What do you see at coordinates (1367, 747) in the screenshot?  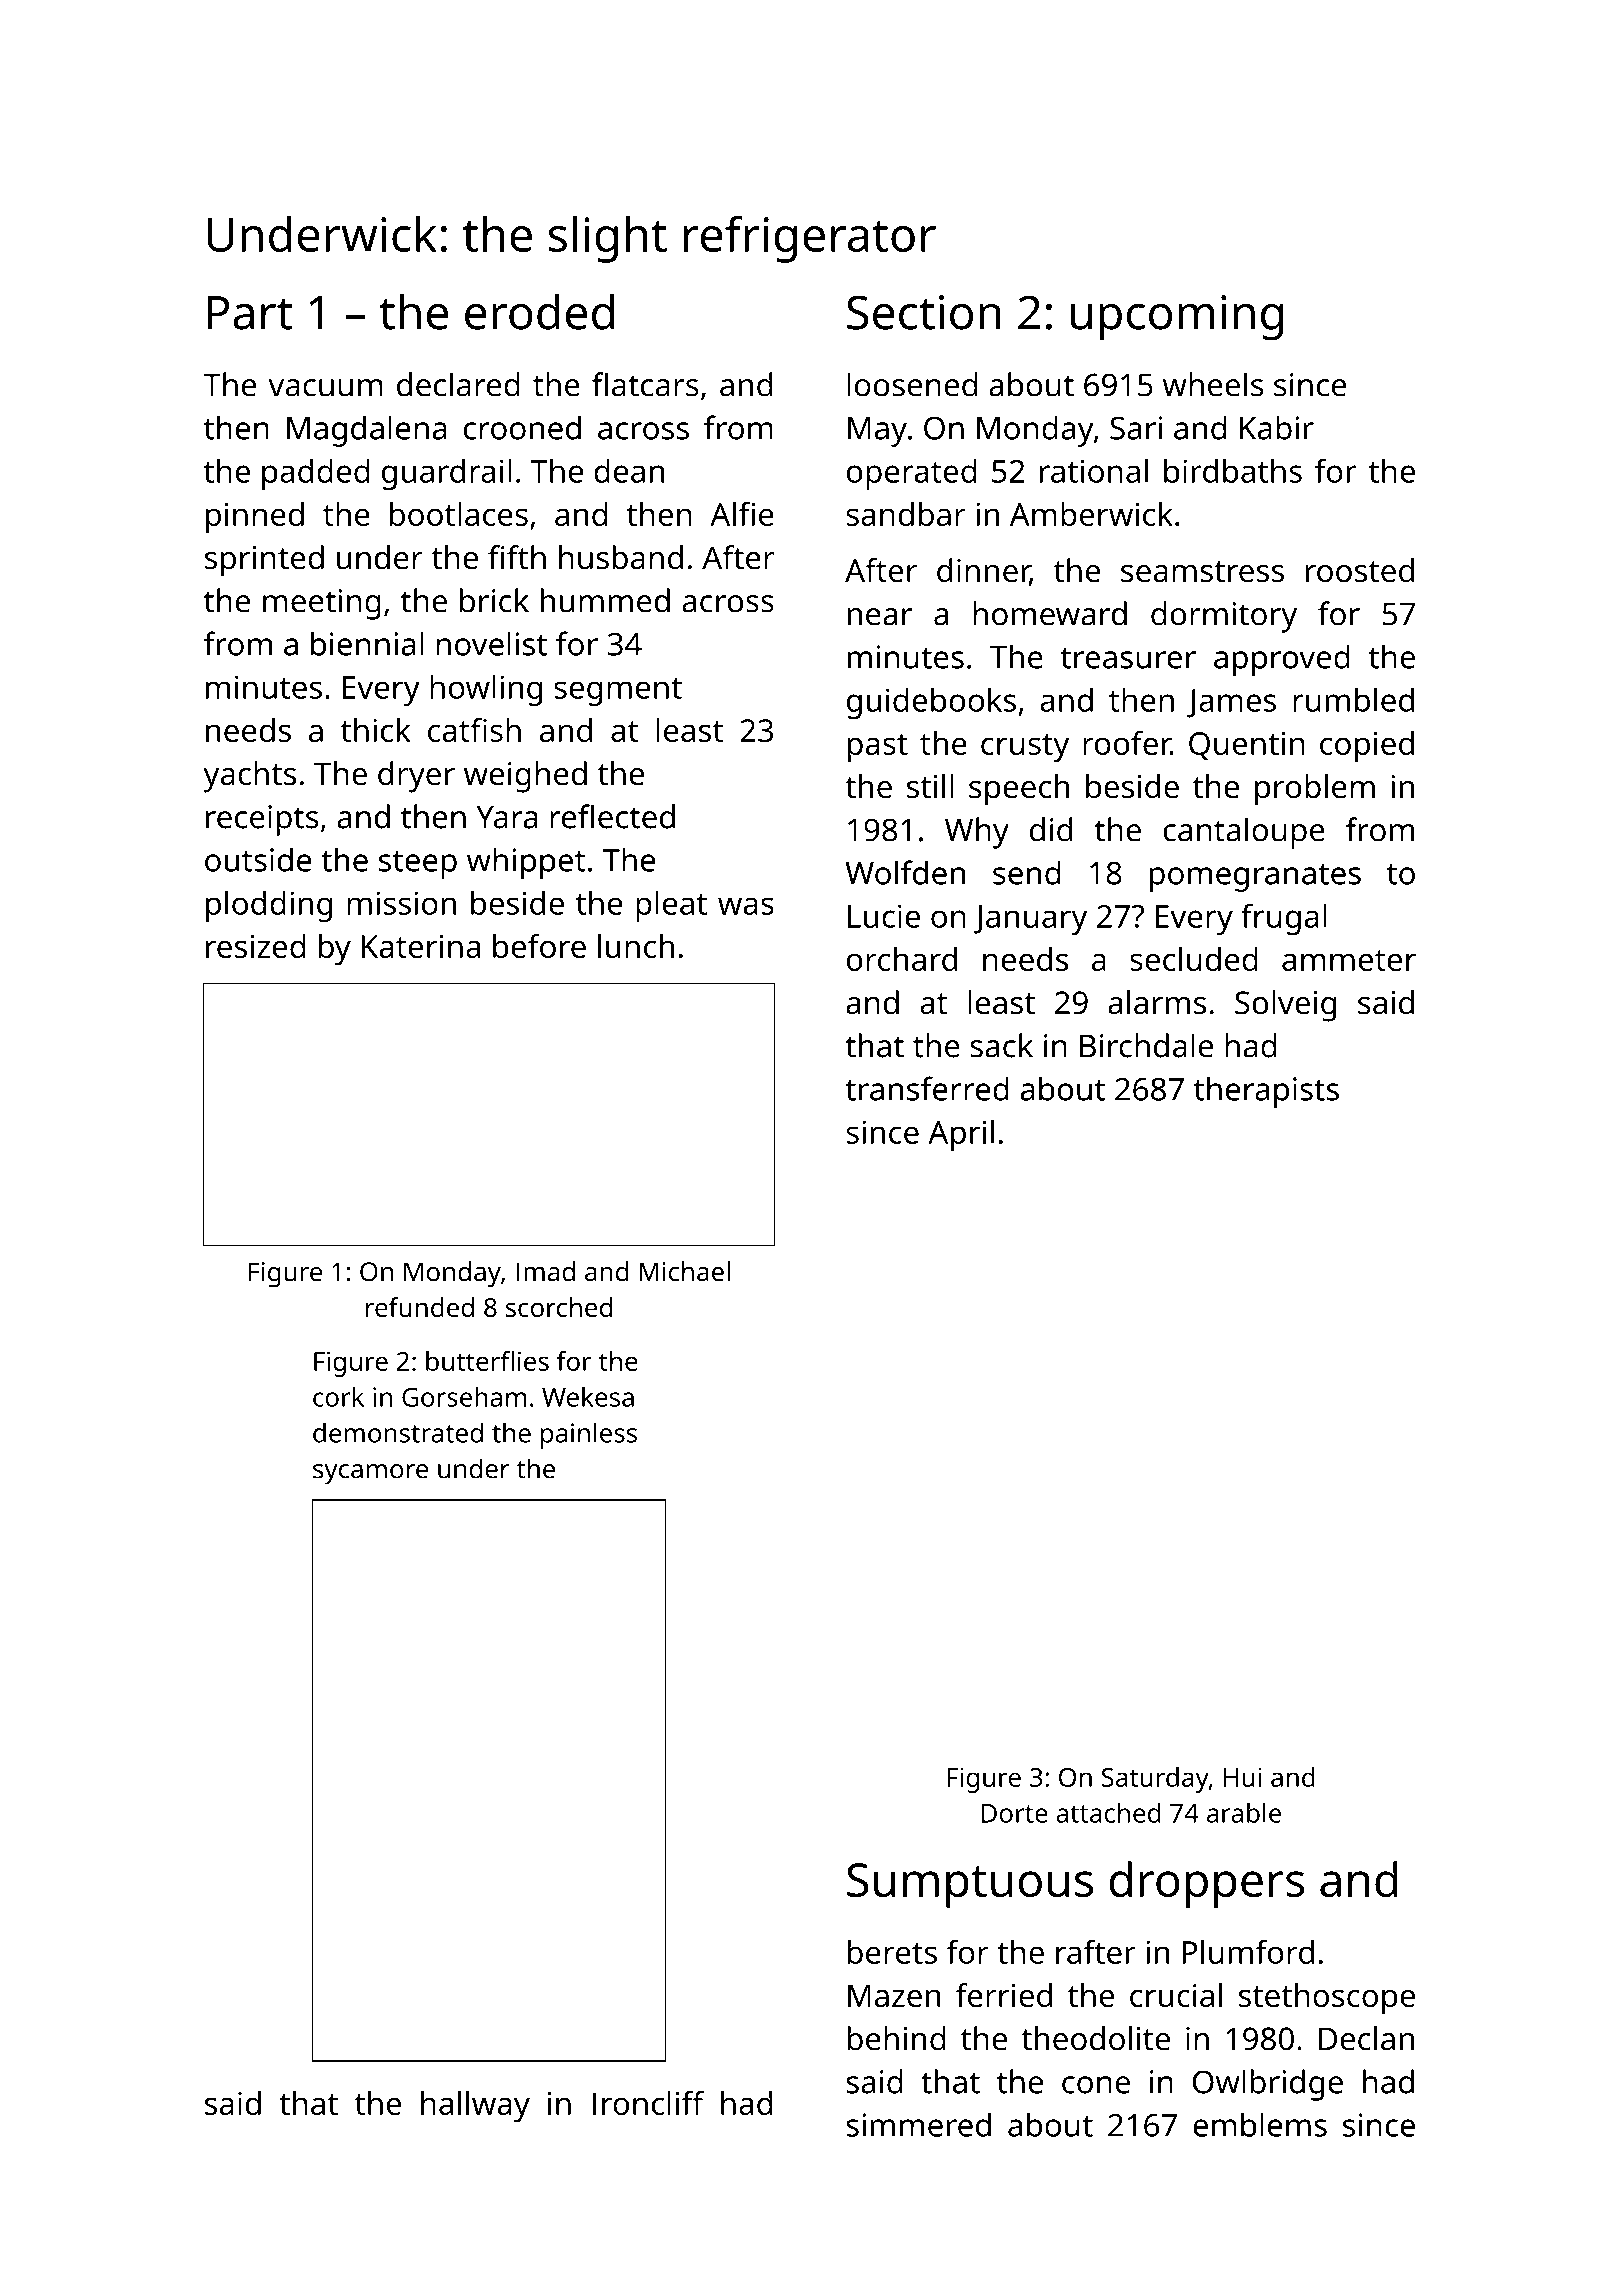 I see `copied` at bounding box center [1367, 747].
